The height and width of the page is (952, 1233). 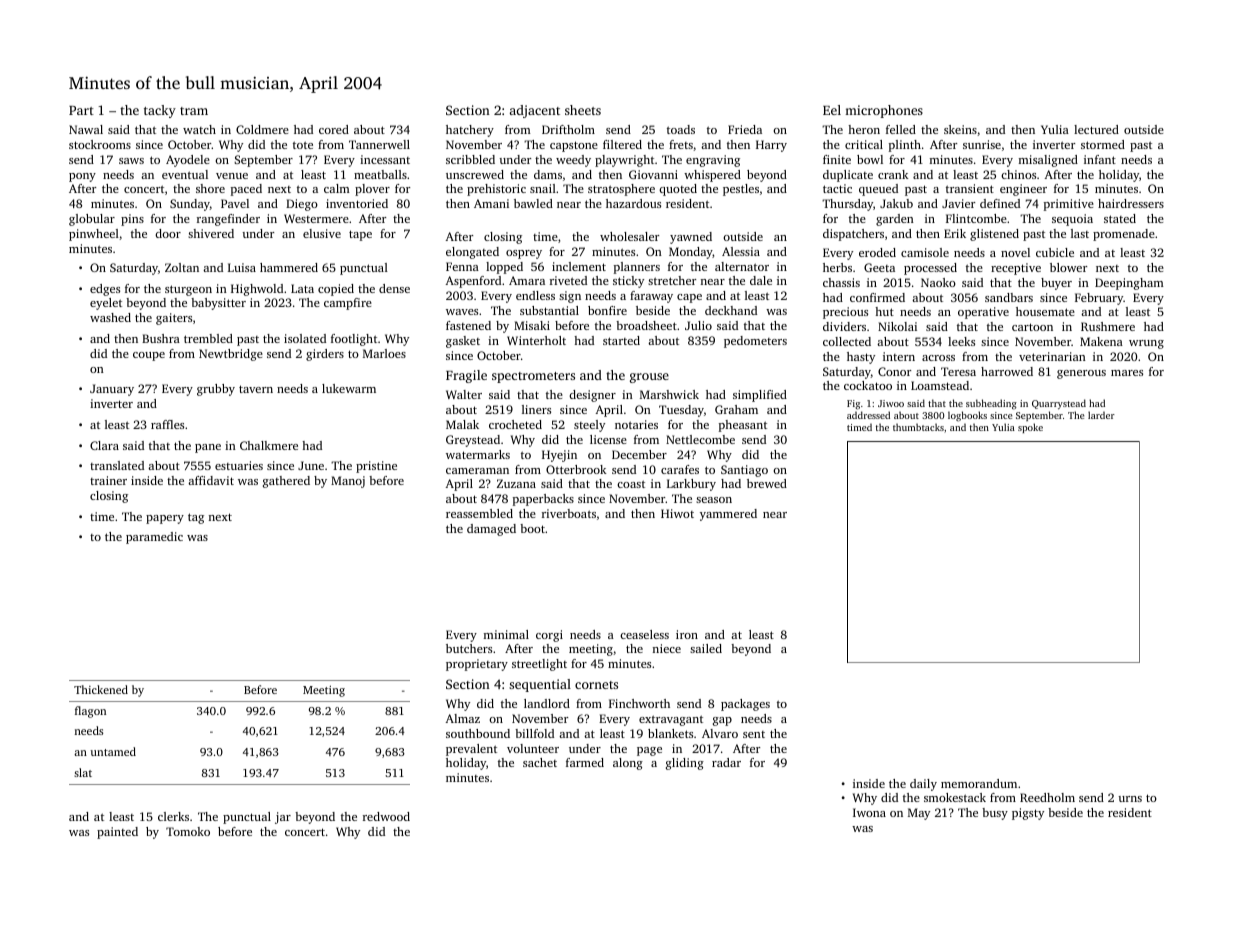 What do you see at coordinates (101, 689) in the page?
I see `Thickened` at bounding box center [101, 689].
